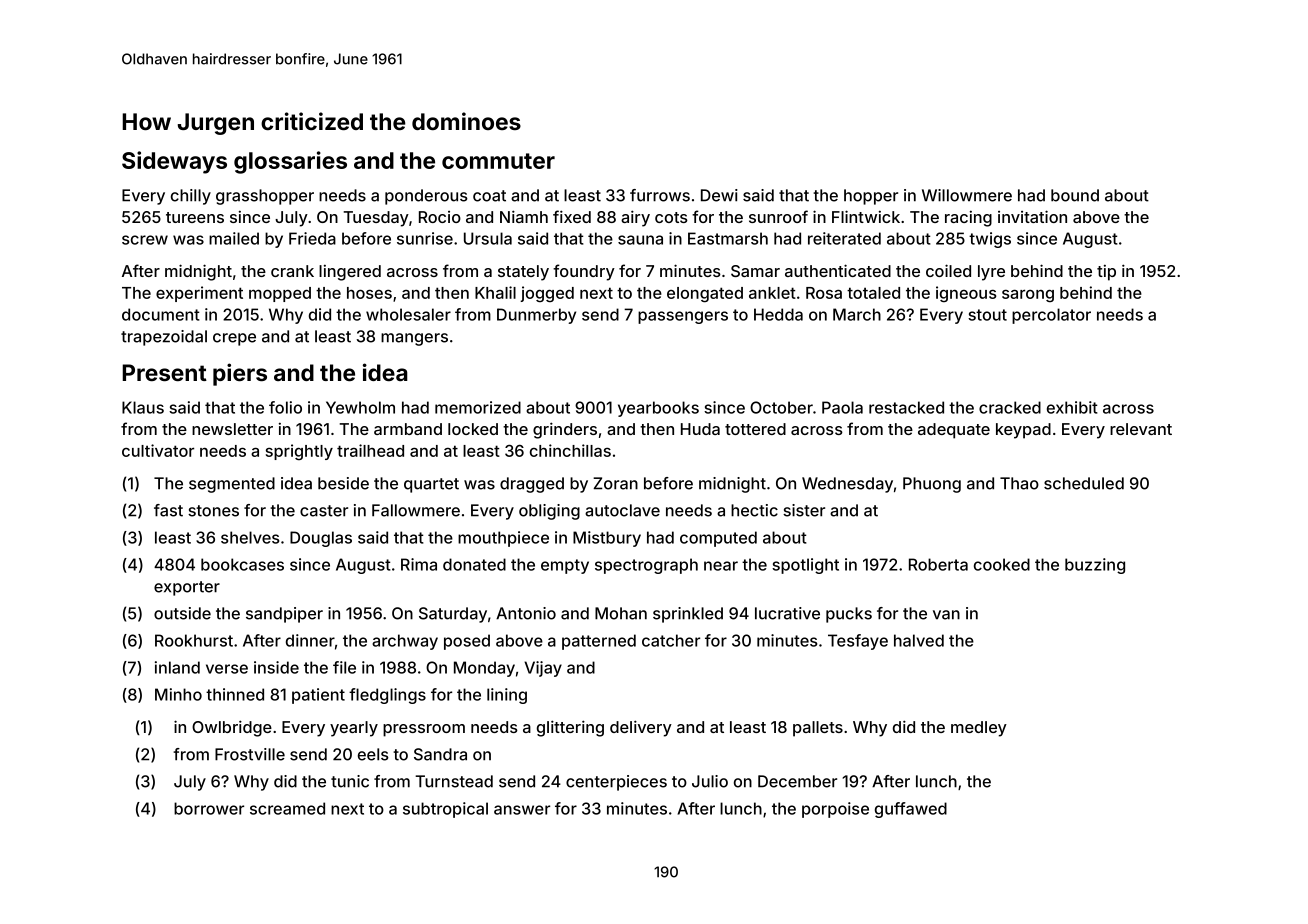 Image resolution: width=1308 pixels, height=924 pixels. What do you see at coordinates (209, 808) in the page?
I see `borrower` at bounding box center [209, 808].
